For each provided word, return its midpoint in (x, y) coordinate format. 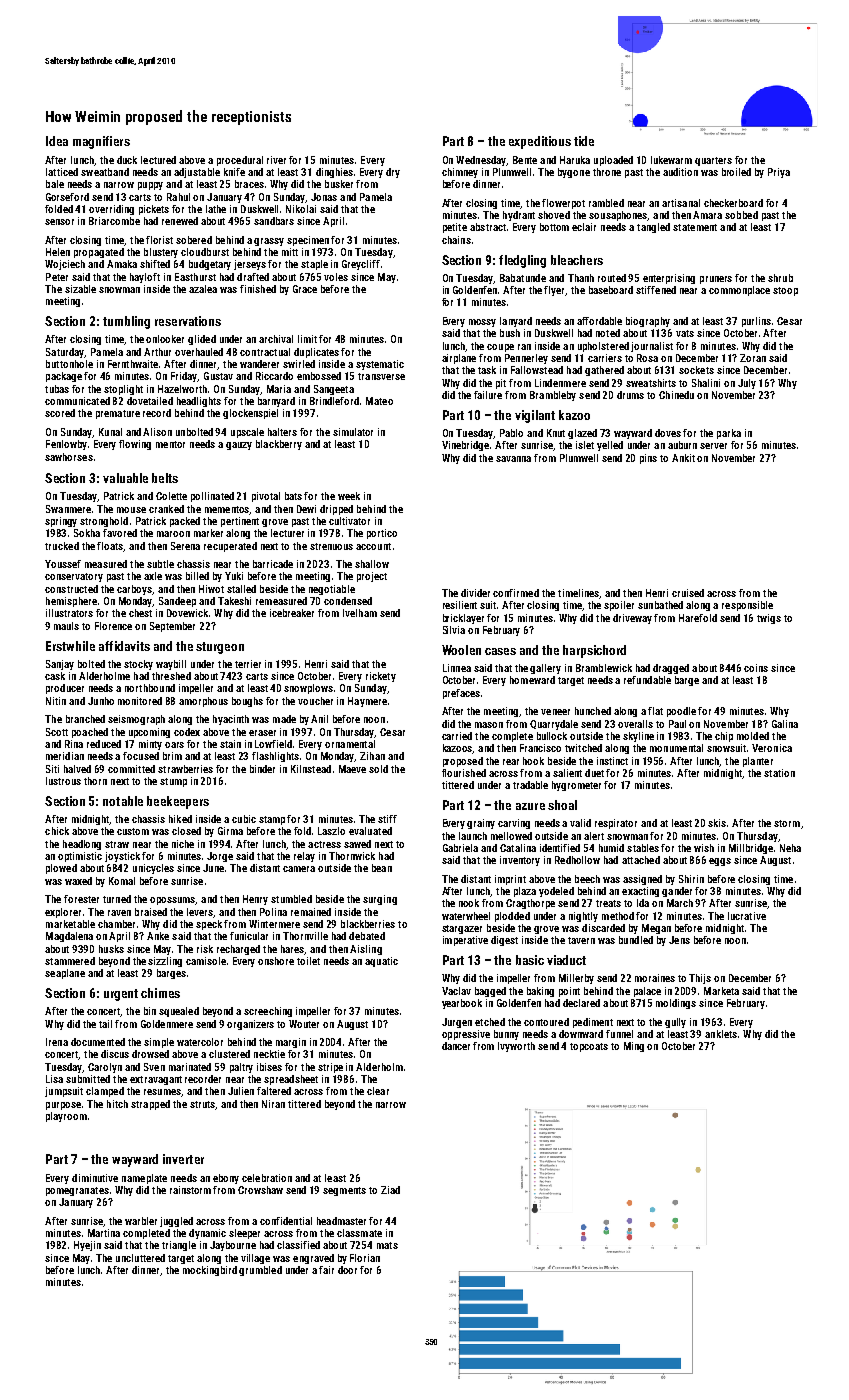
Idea (57, 141)
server (713, 446)
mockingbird (210, 1271)
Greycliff (361, 265)
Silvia (454, 630)
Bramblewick (604, 668)
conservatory (74, 577)
